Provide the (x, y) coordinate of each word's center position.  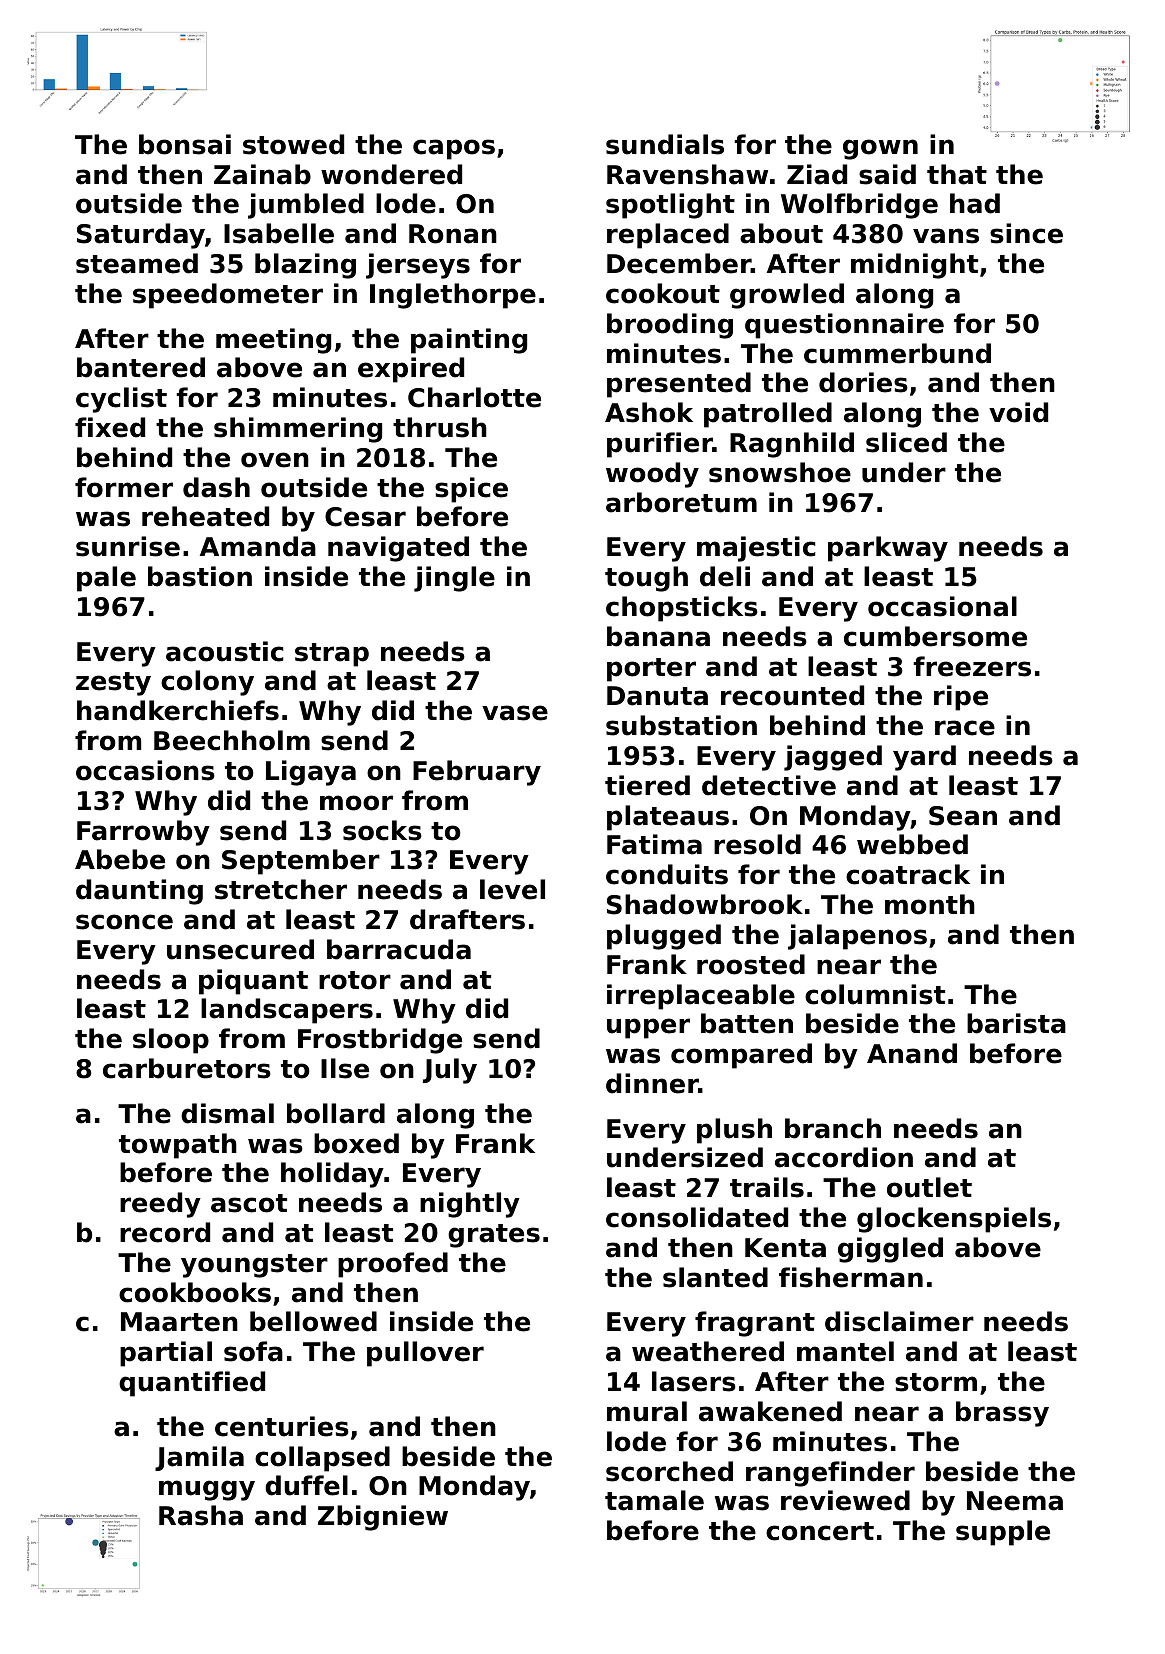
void (1018, 412)
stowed (293, 144)
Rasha (201, 1515)
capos (454, 149)
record (165, 1232)
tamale (654, 1500)
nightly (470, 1205)
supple (1003, 1533)
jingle (454, 579)
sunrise (128, 546)
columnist (875, 994)
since (1026, 233)
